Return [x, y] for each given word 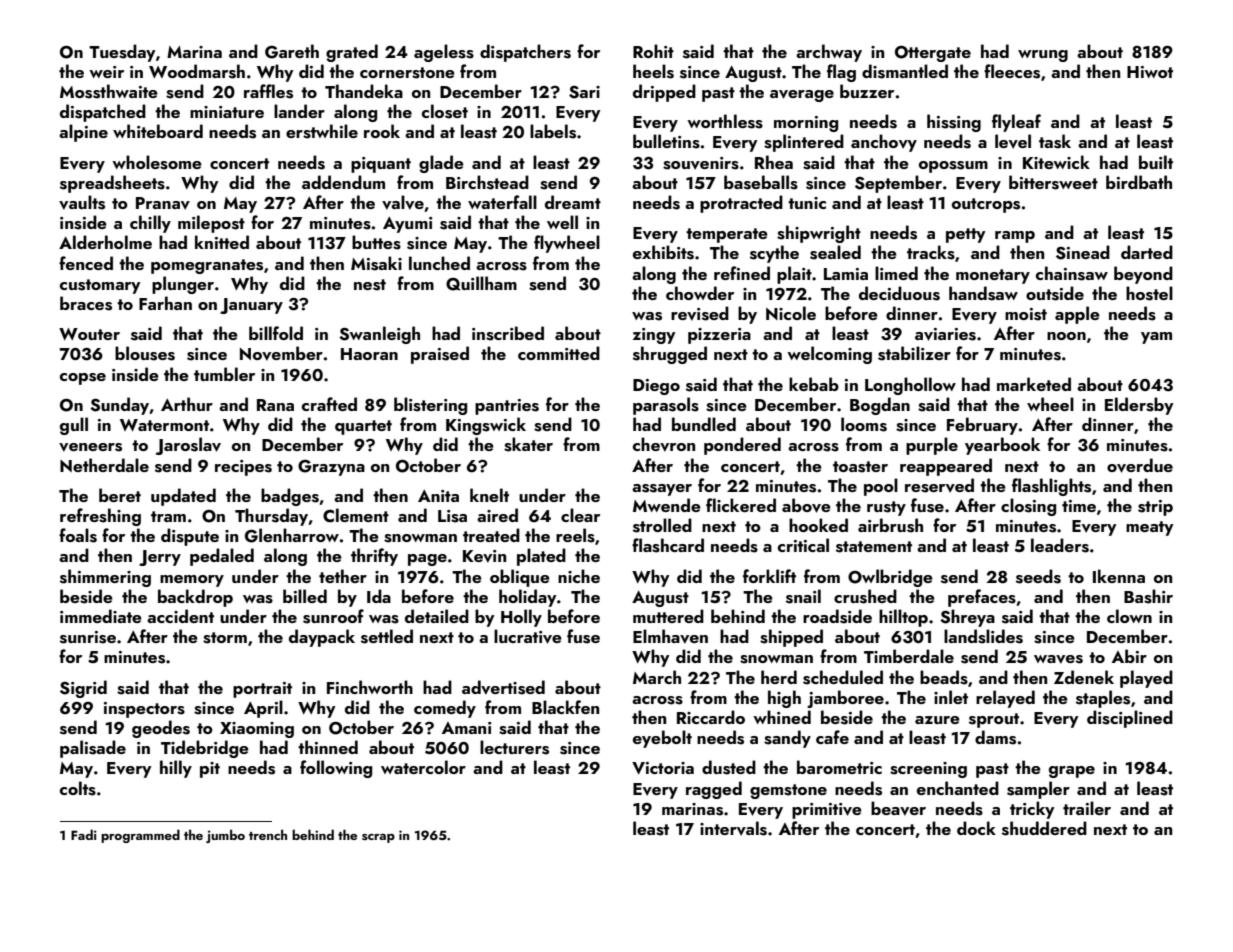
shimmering [105, 578]
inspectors [144, 710]
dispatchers [525, 53]
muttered [668, 616]
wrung [1043, 56]
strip [1155, 508]
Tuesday [122, 53]
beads [944, 677]
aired [497, 515]
